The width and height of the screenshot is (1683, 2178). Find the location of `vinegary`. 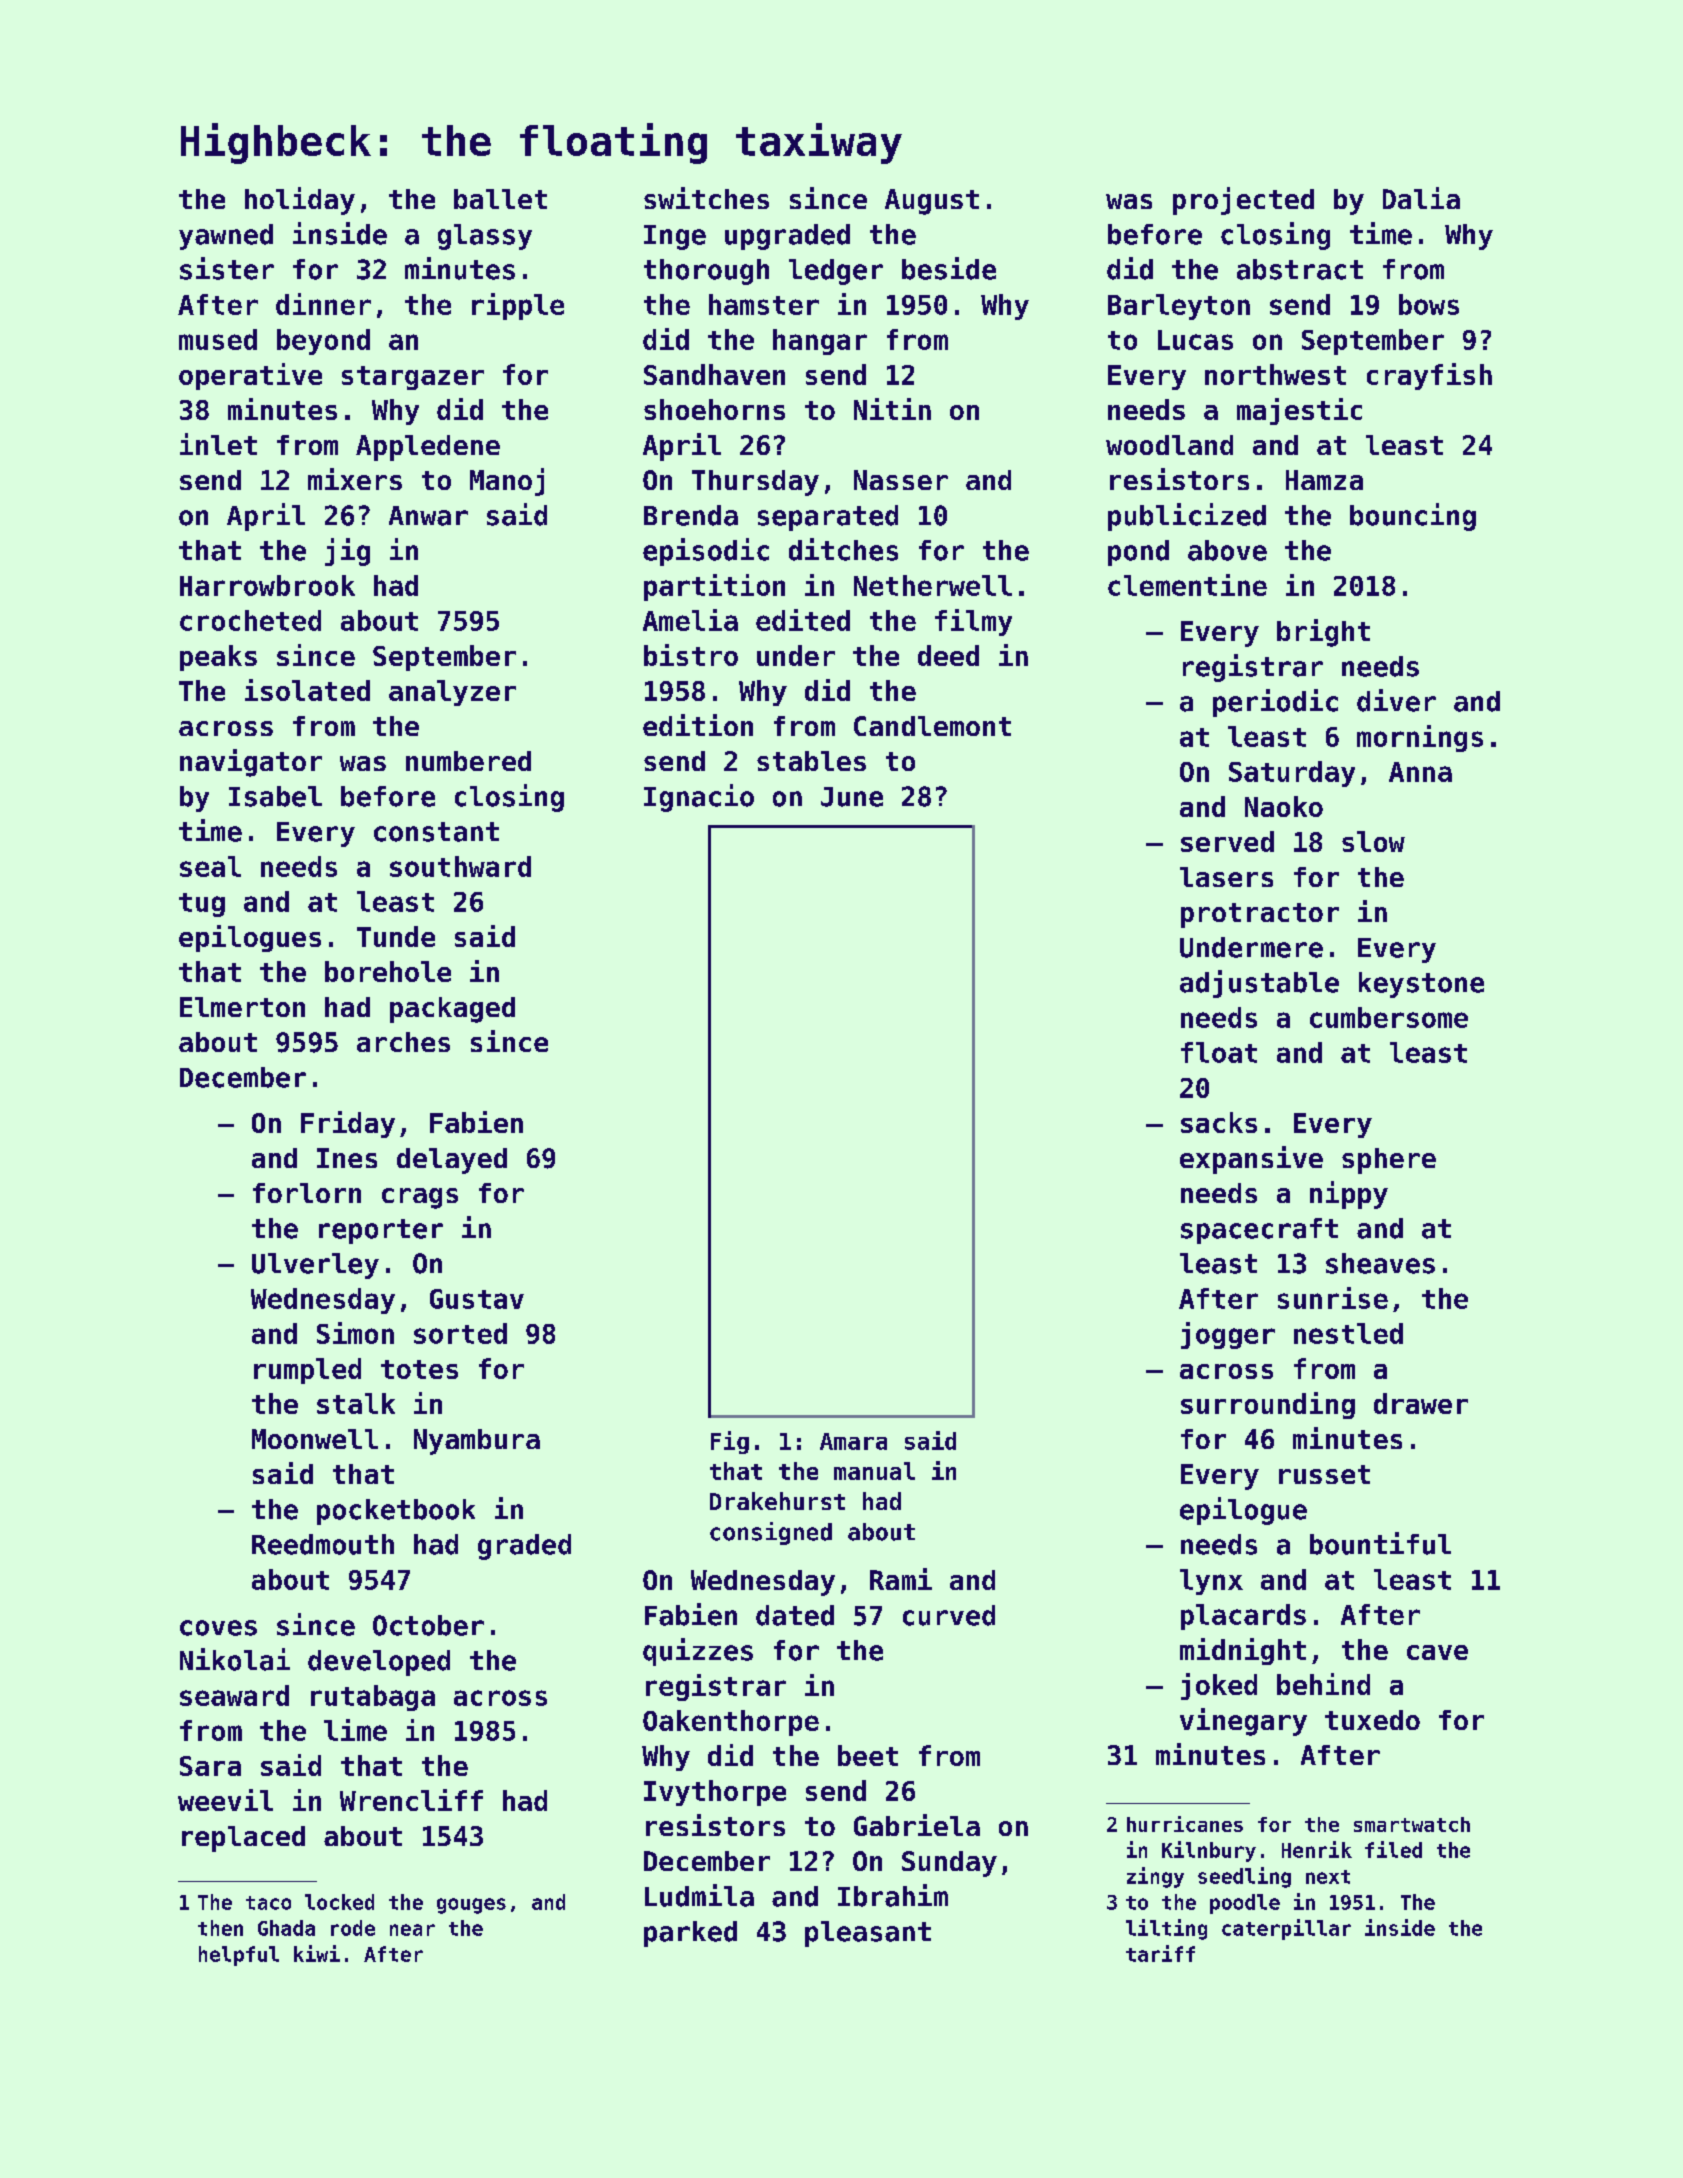

vinegary is located at coordinates (1243, 1722).
